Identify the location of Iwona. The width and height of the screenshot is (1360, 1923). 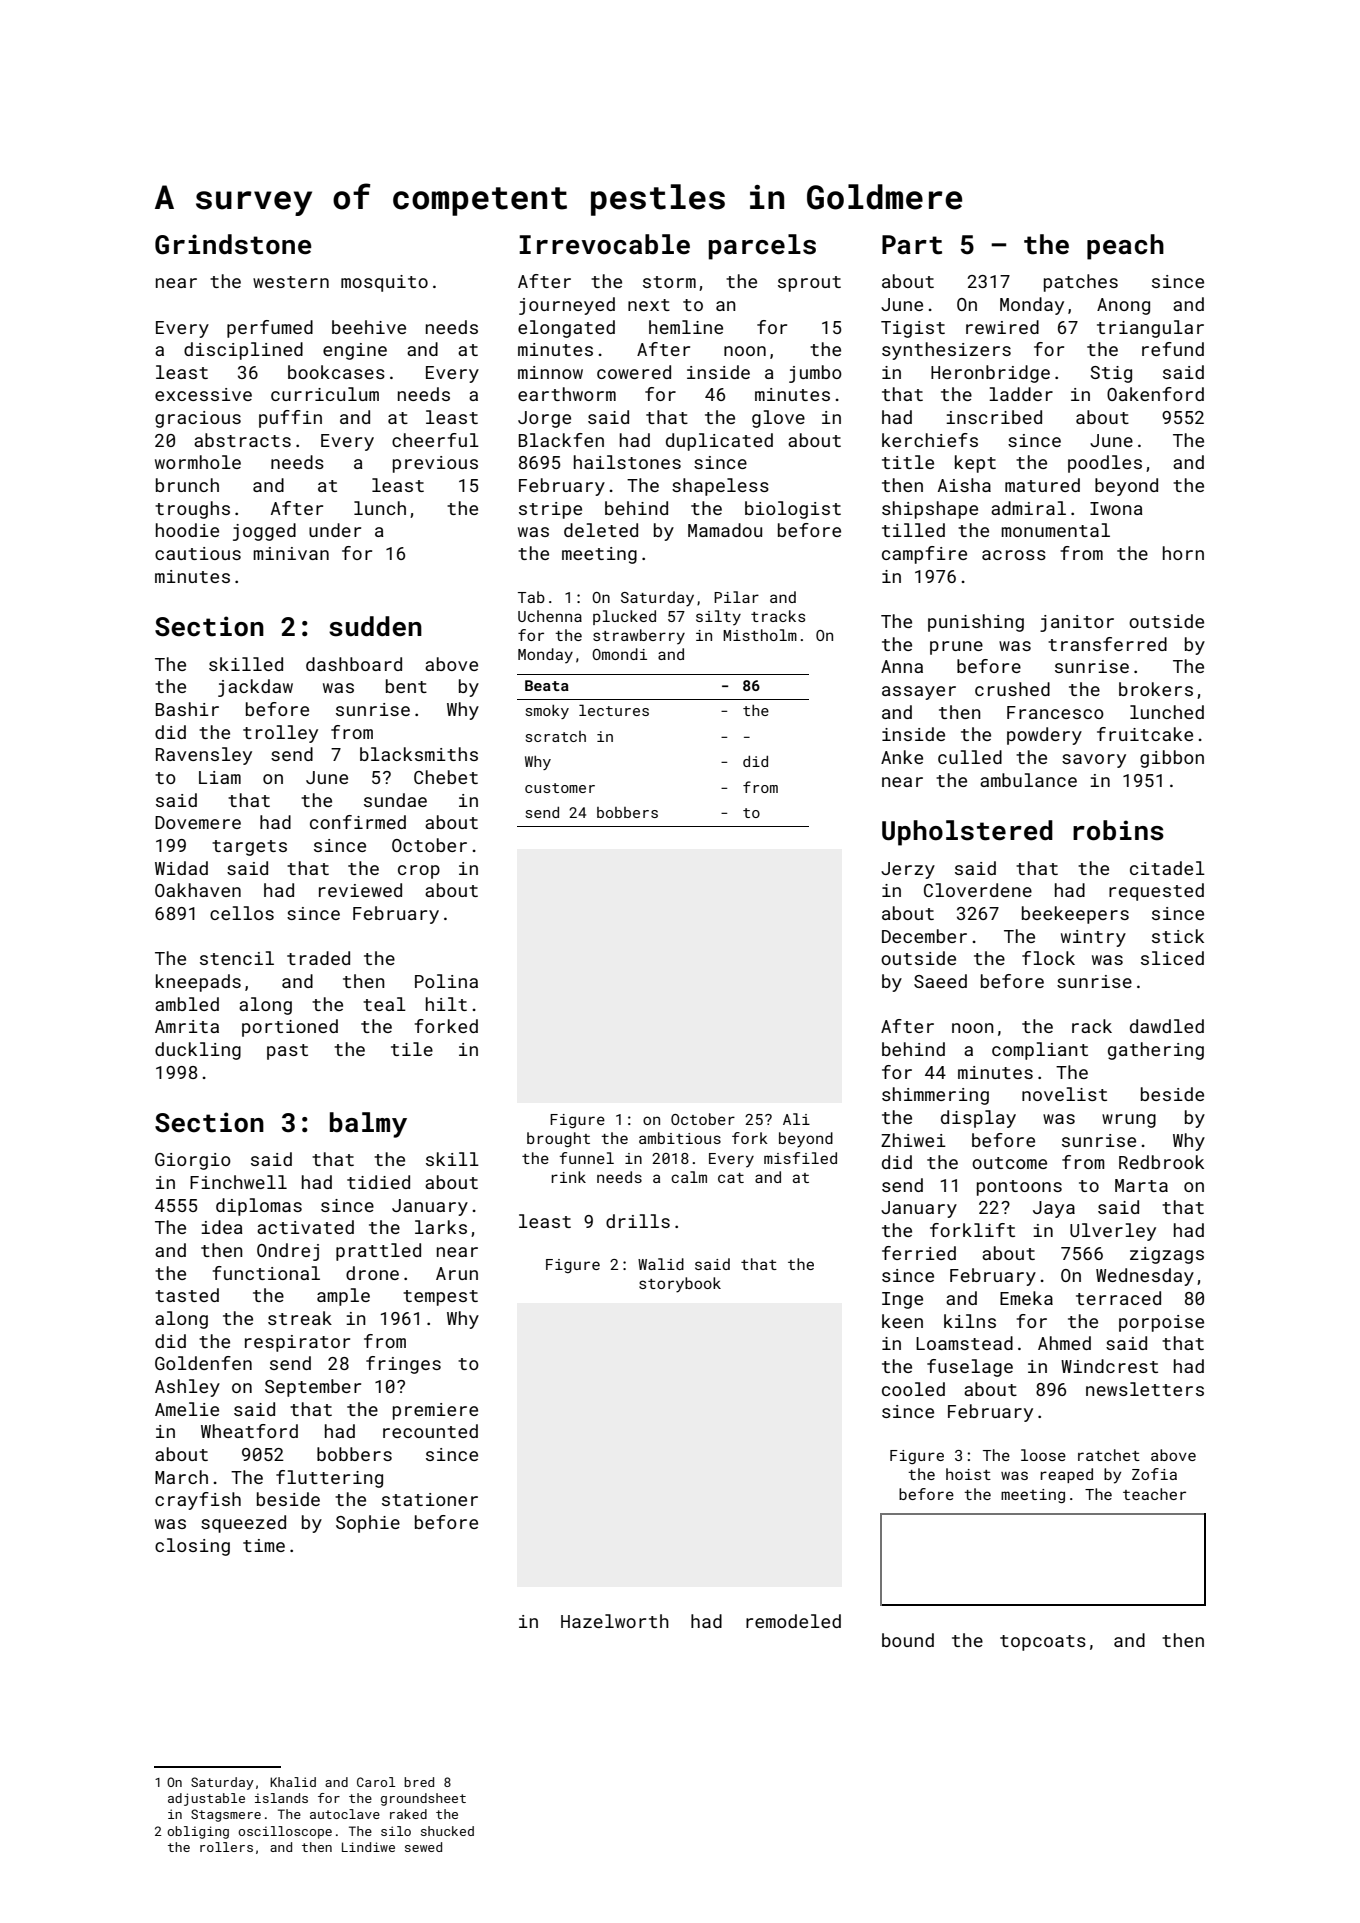
(1116, 508).
